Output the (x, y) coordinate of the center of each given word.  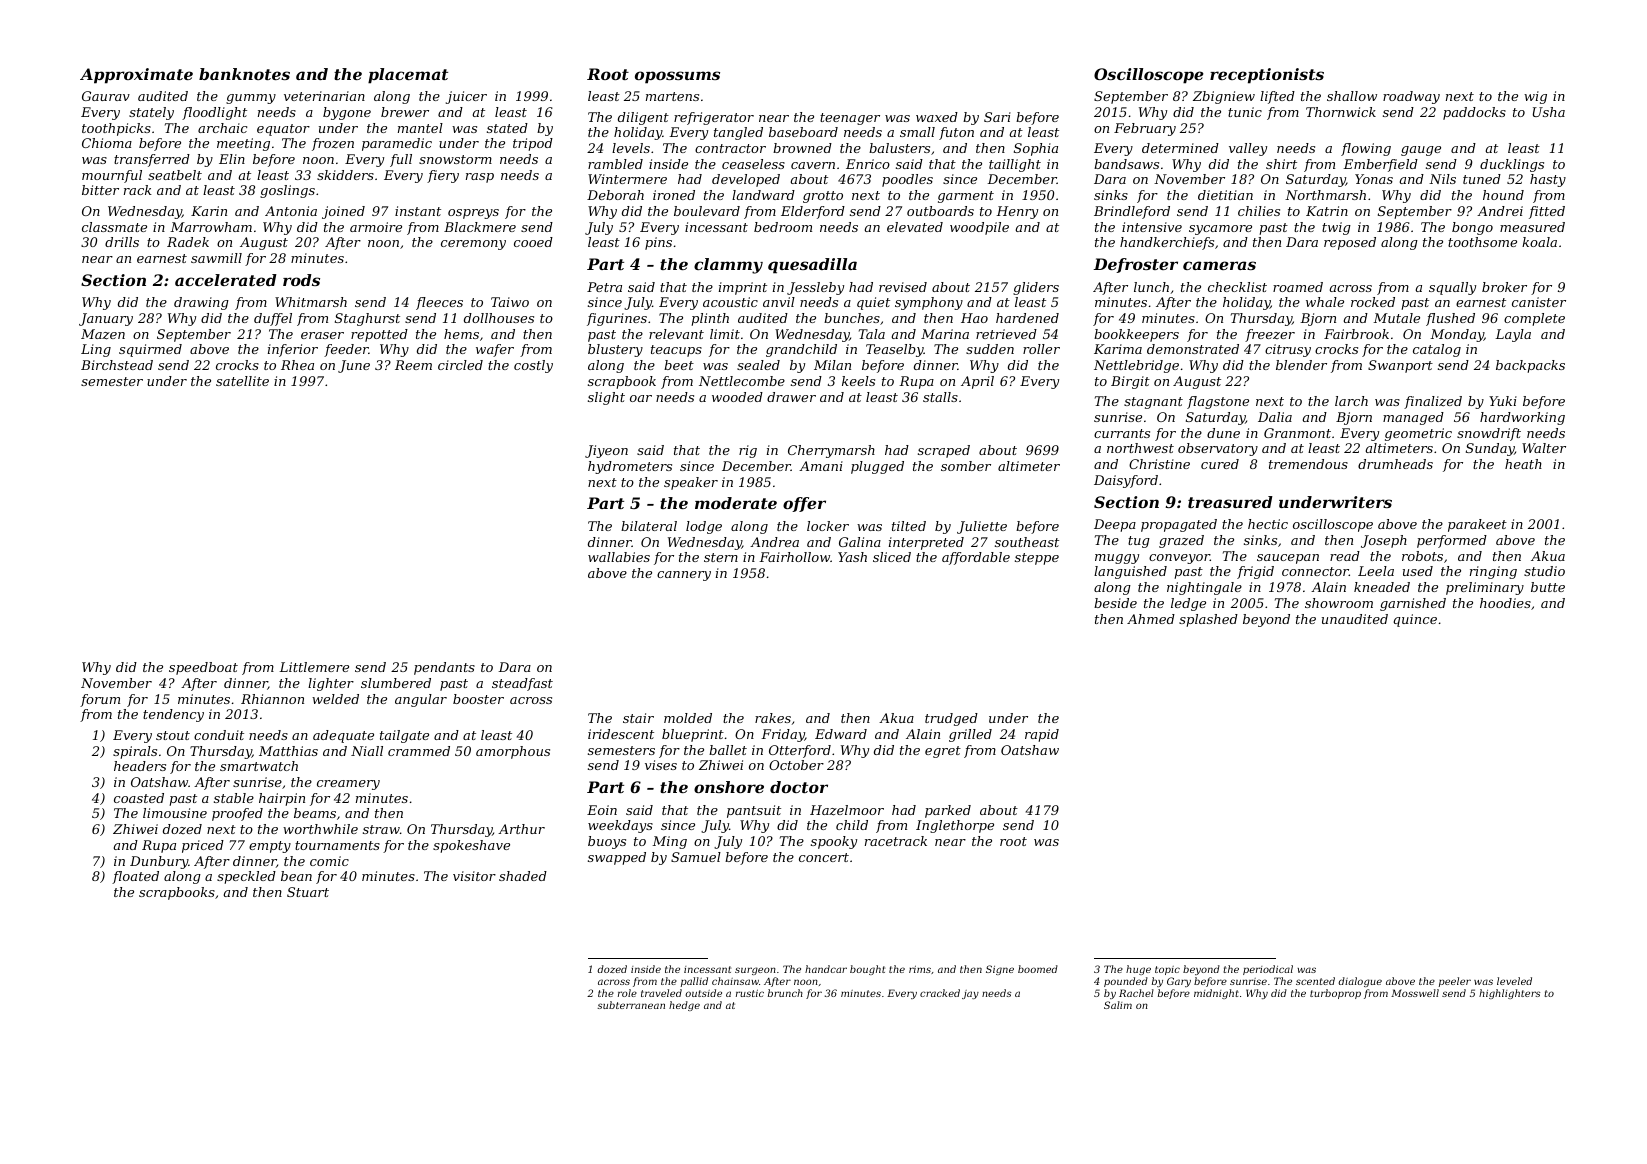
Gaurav (106, 96)
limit (725, 334)
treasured (1230, 502)
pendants (444, 668)
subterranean (631, 1005)
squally (1452, 288)
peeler (1455, 982)
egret (943, 752)
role (627, 993)
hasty (1548, 180)
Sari (997, 117)
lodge (704, 527)
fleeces (439, 303)
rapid (1042, 735)
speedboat (203, 668)
